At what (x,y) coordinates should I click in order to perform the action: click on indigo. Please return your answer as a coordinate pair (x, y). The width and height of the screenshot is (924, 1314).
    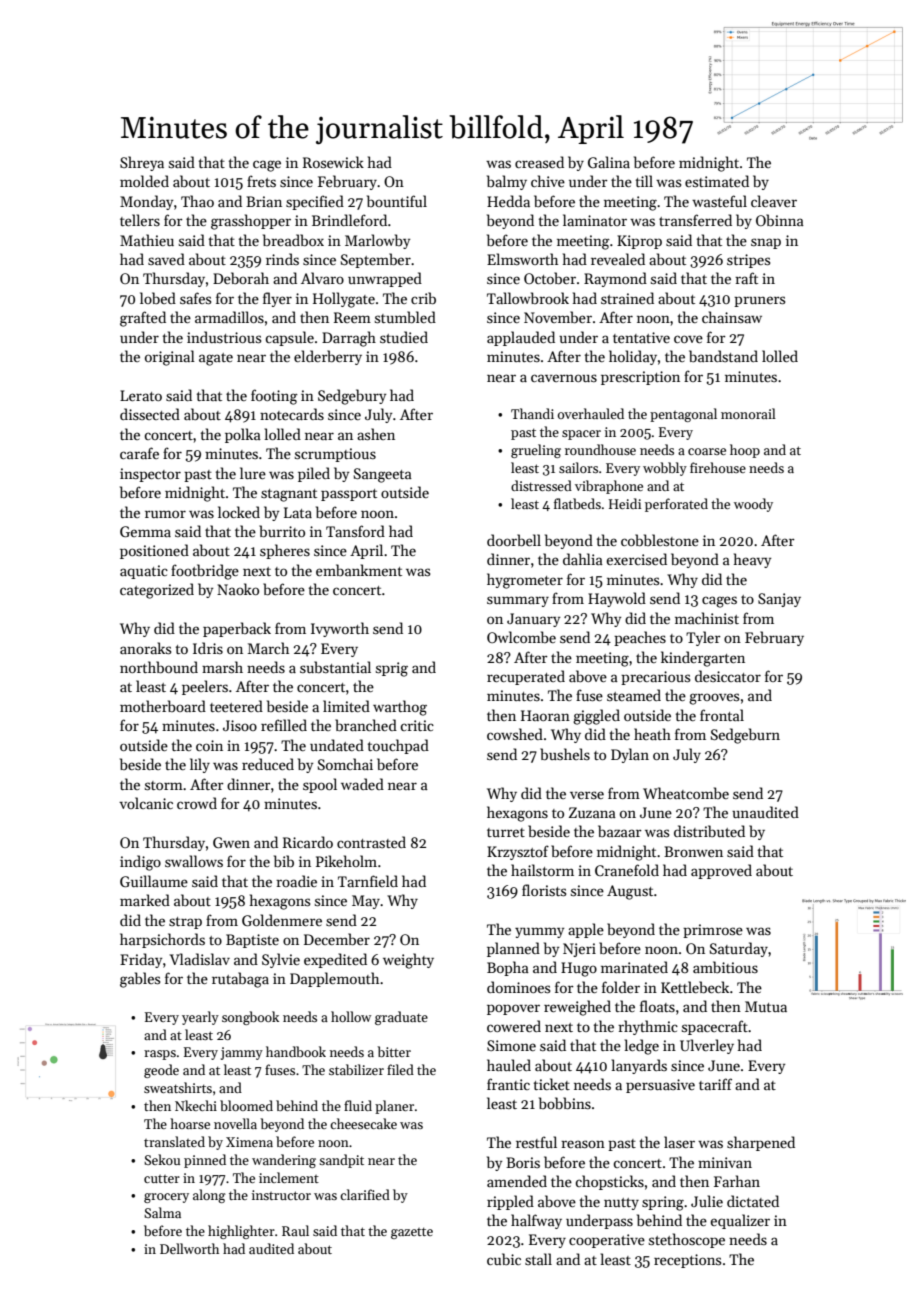
    Looking at the image, I should click on (140, 863).
